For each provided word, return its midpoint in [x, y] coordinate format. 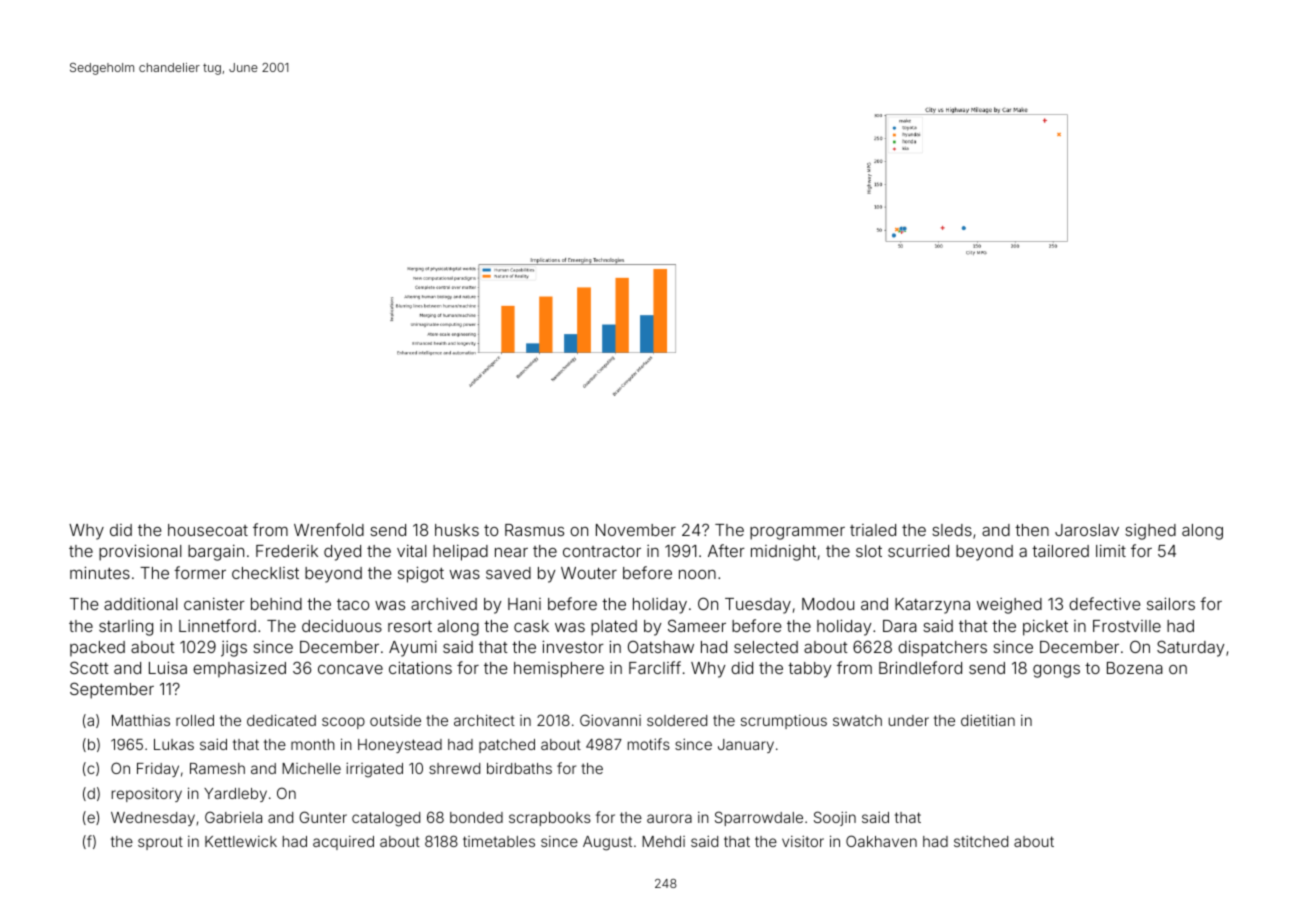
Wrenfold [329, 529]
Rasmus [534, 530]
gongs [1056, 671]
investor [573, 646]
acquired [343, 843]
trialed [873, 530]
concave [350, 669]
